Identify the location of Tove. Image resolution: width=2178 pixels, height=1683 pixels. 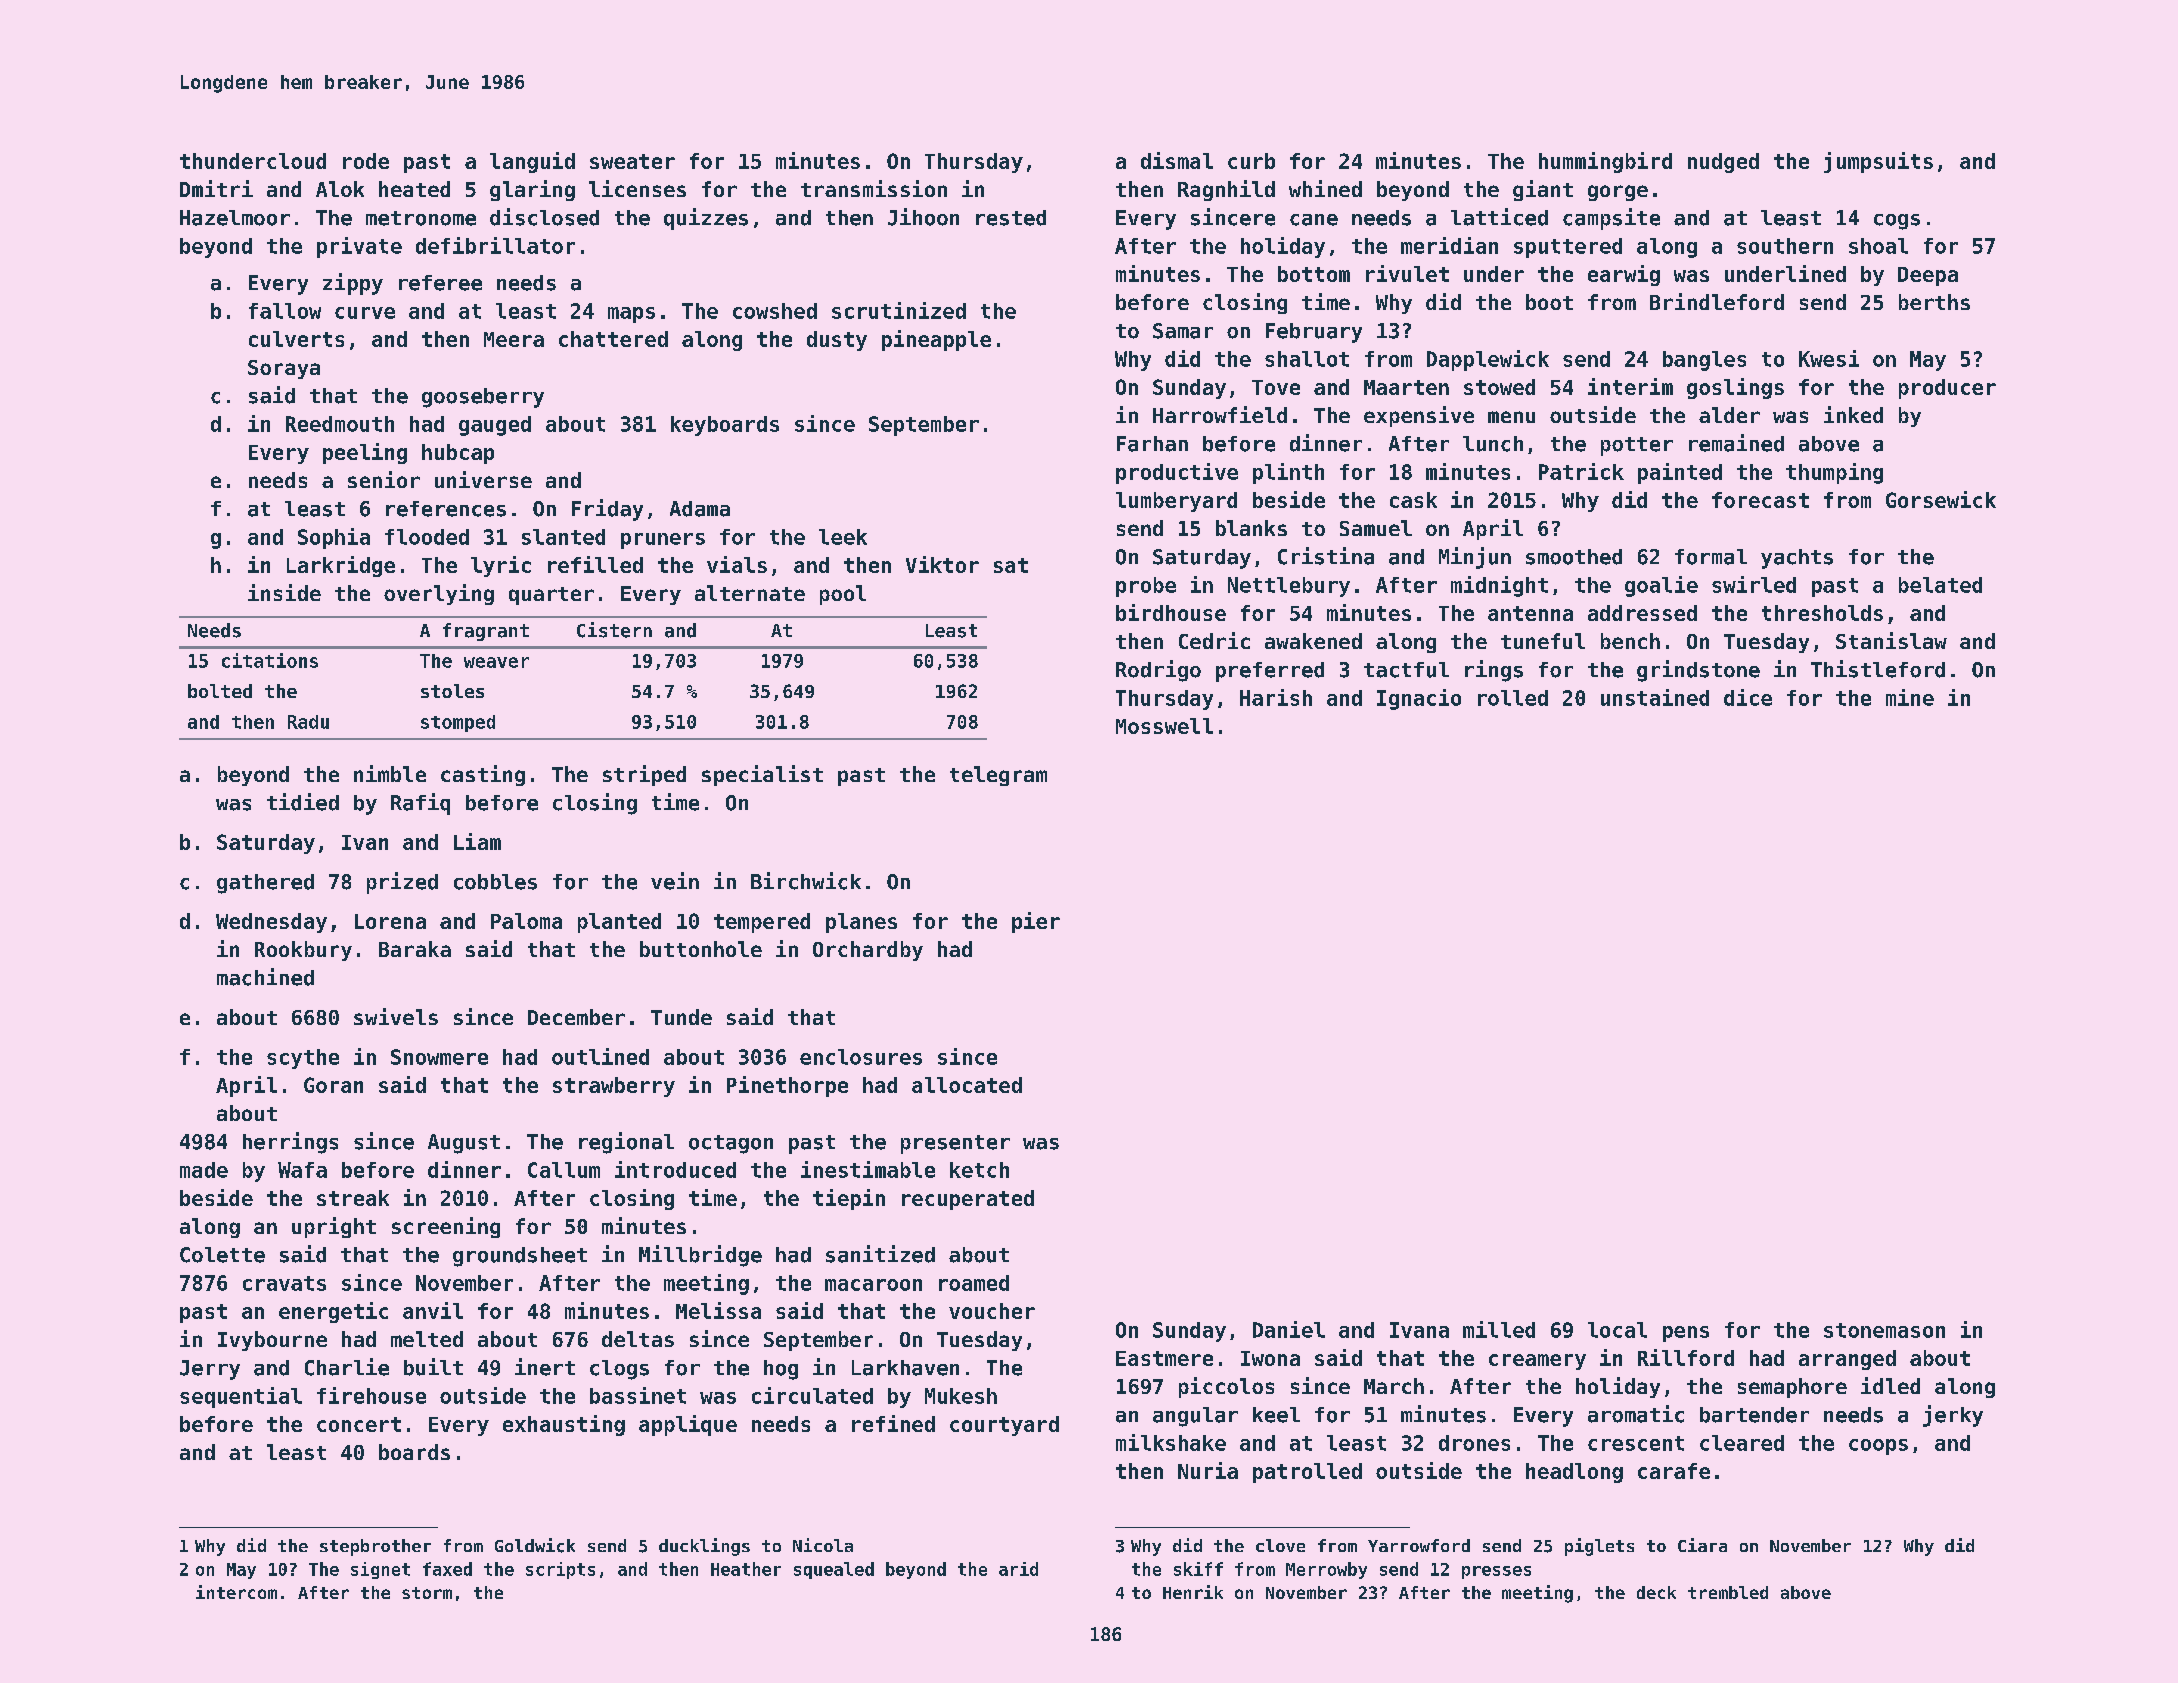
(1276, 387).
